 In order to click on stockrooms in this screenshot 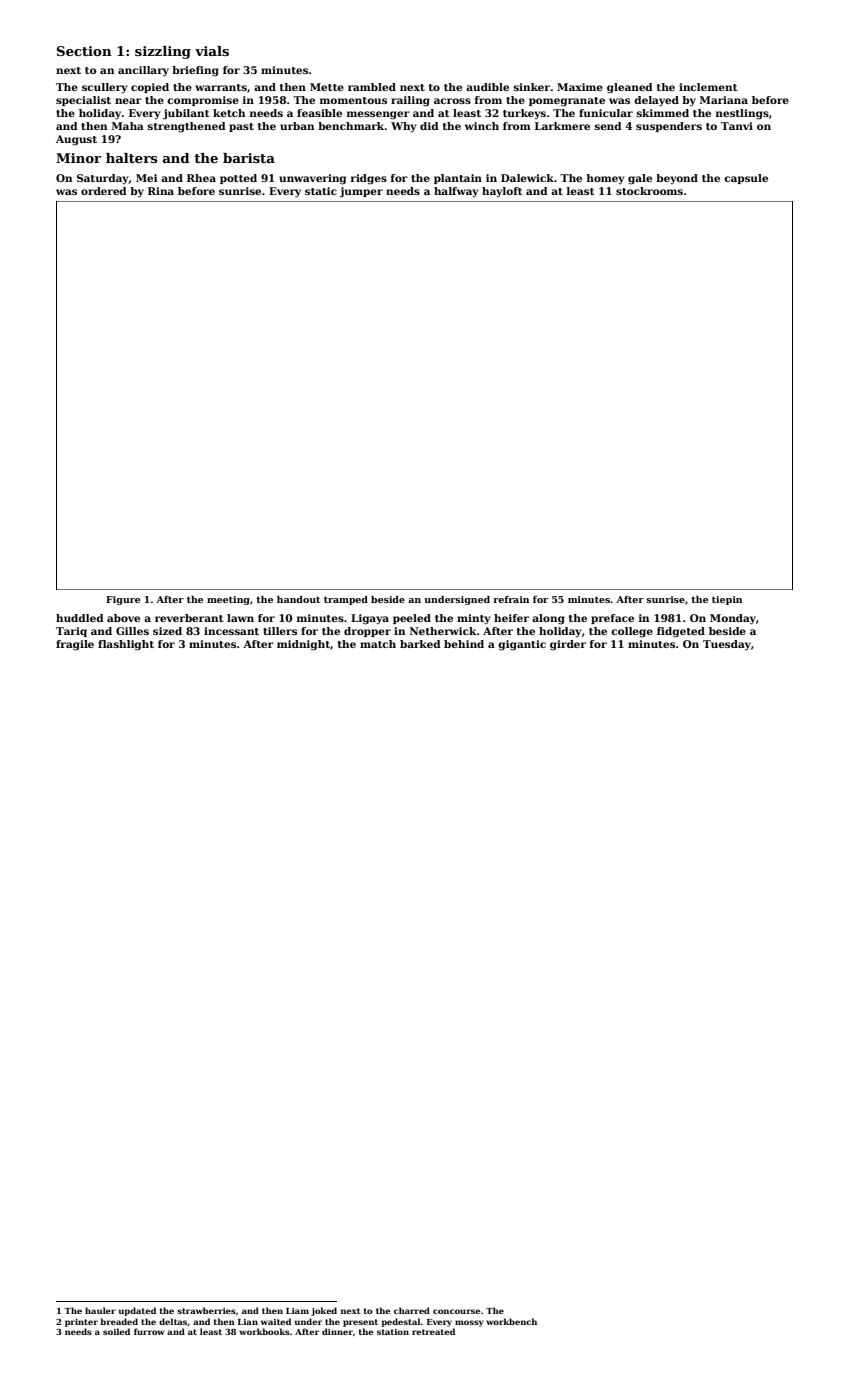, I will do `click(649, 191)`.
